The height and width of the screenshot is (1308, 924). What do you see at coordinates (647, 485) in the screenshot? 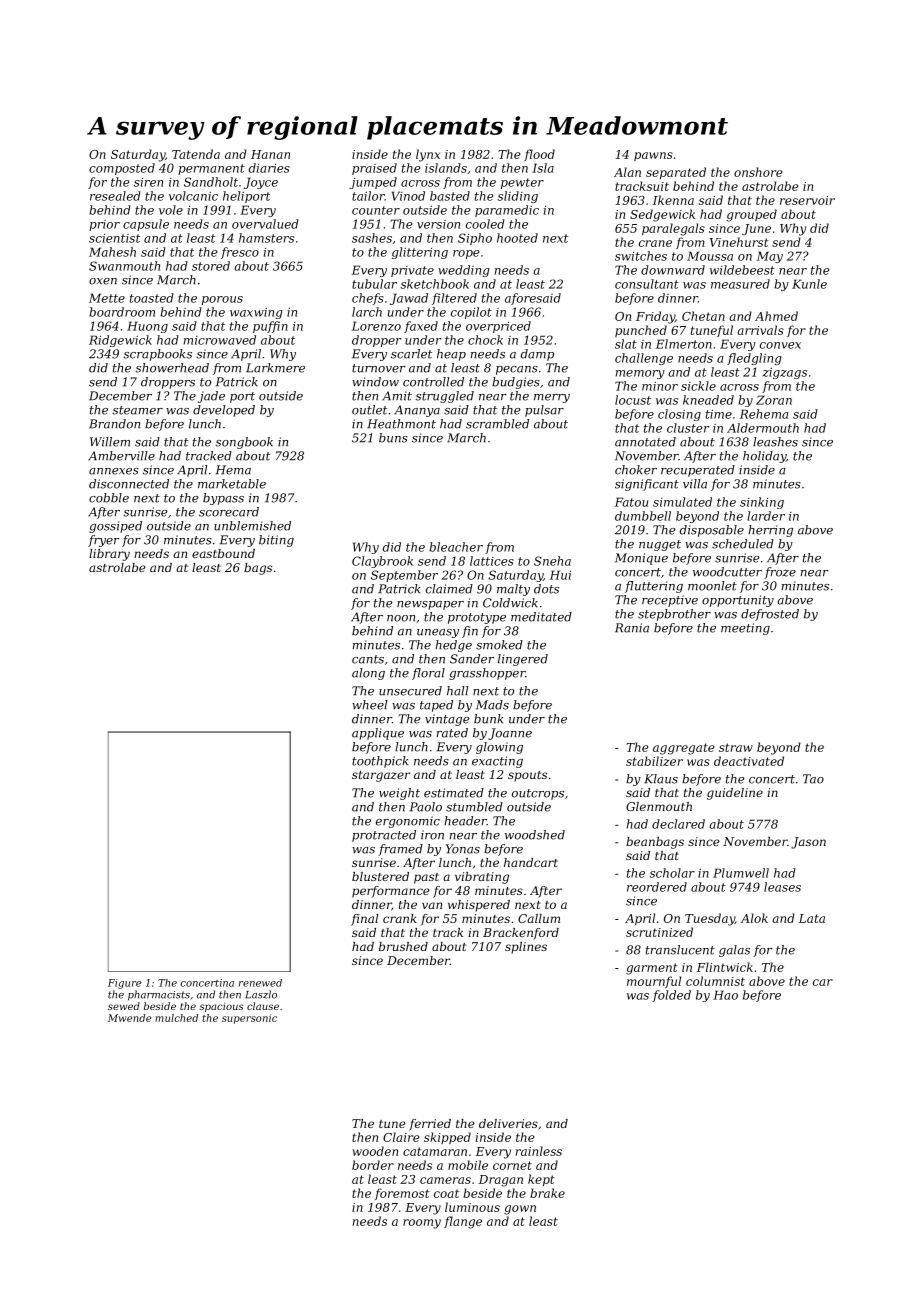
I see `significant` at bounding box center [647, 485].
